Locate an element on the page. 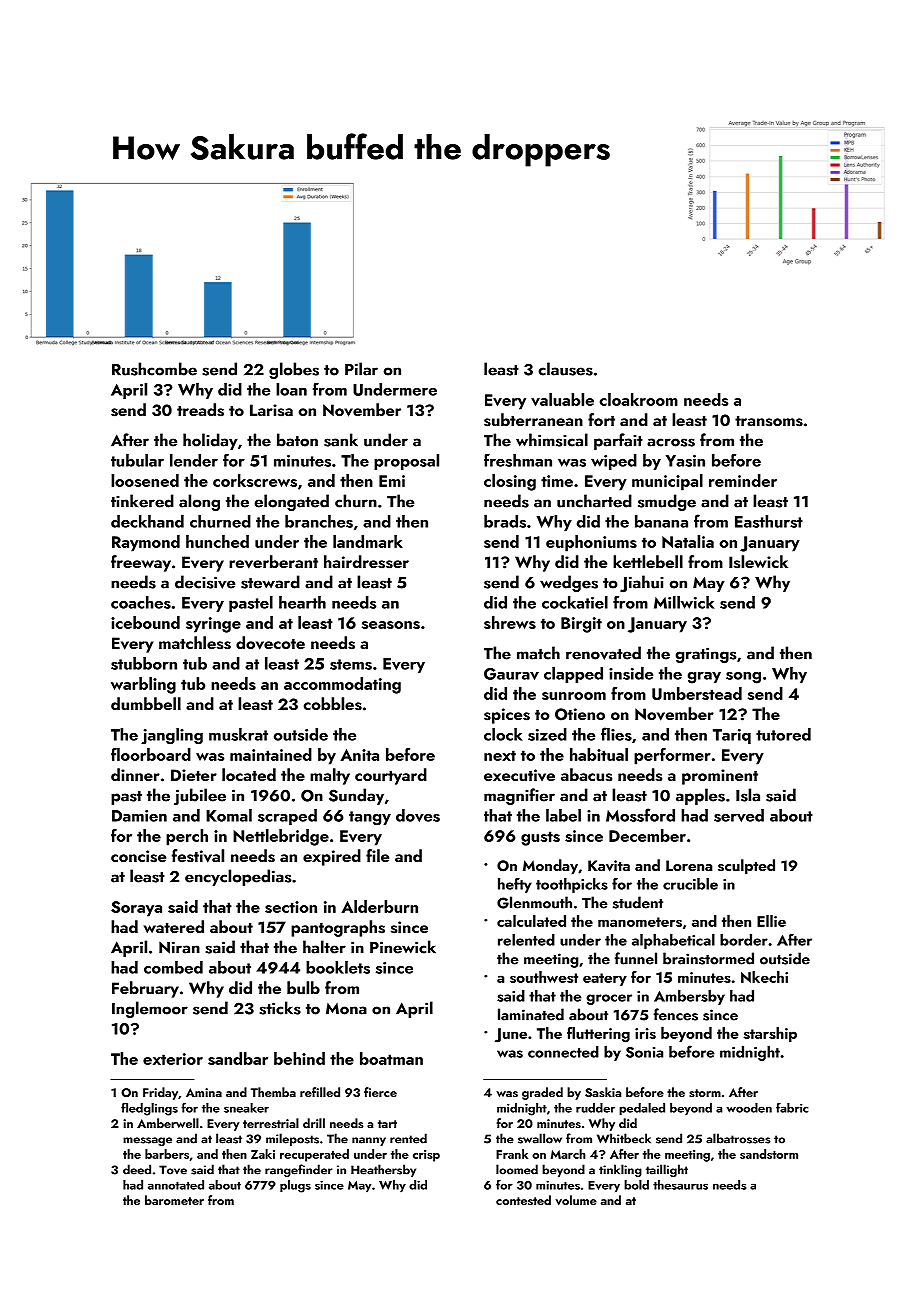 The image size is (924, 1314). Kavita is located at coordinates (609, 866).
